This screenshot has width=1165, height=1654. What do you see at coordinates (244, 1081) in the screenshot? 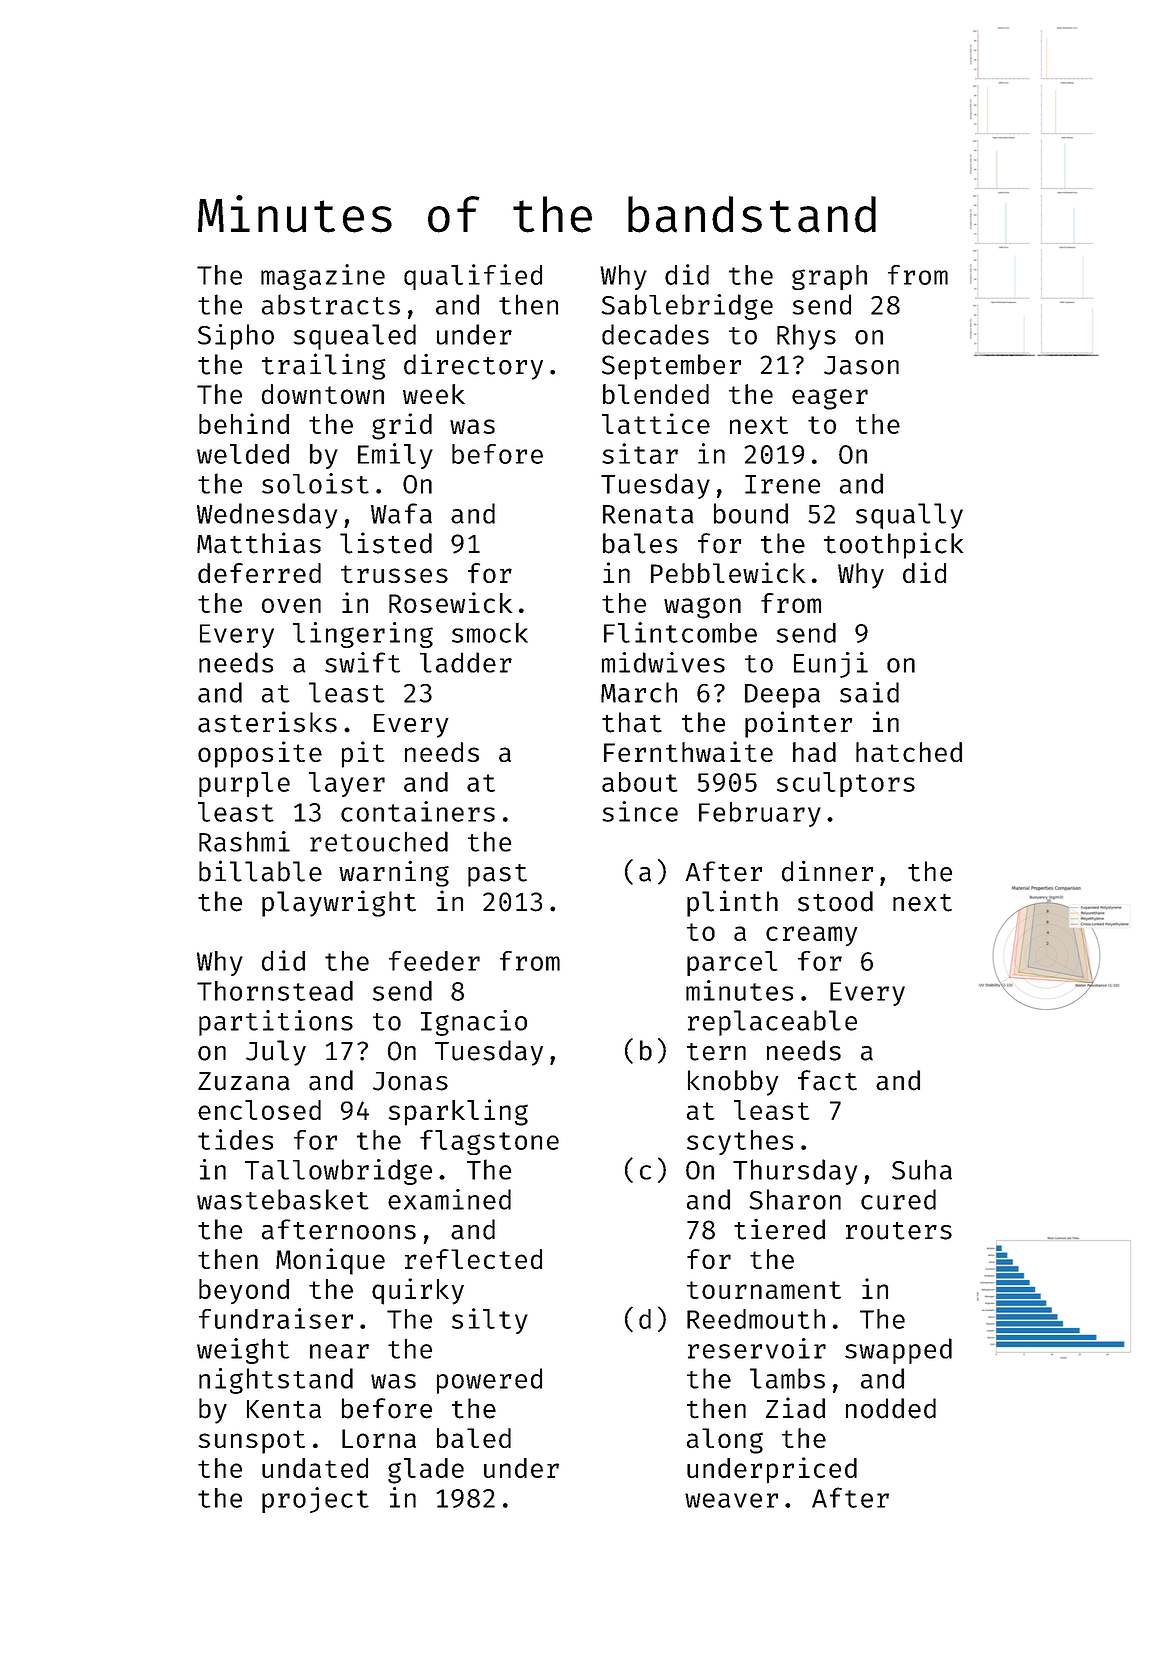
I see `Zuzana` at bounding box center [244, 1081].
